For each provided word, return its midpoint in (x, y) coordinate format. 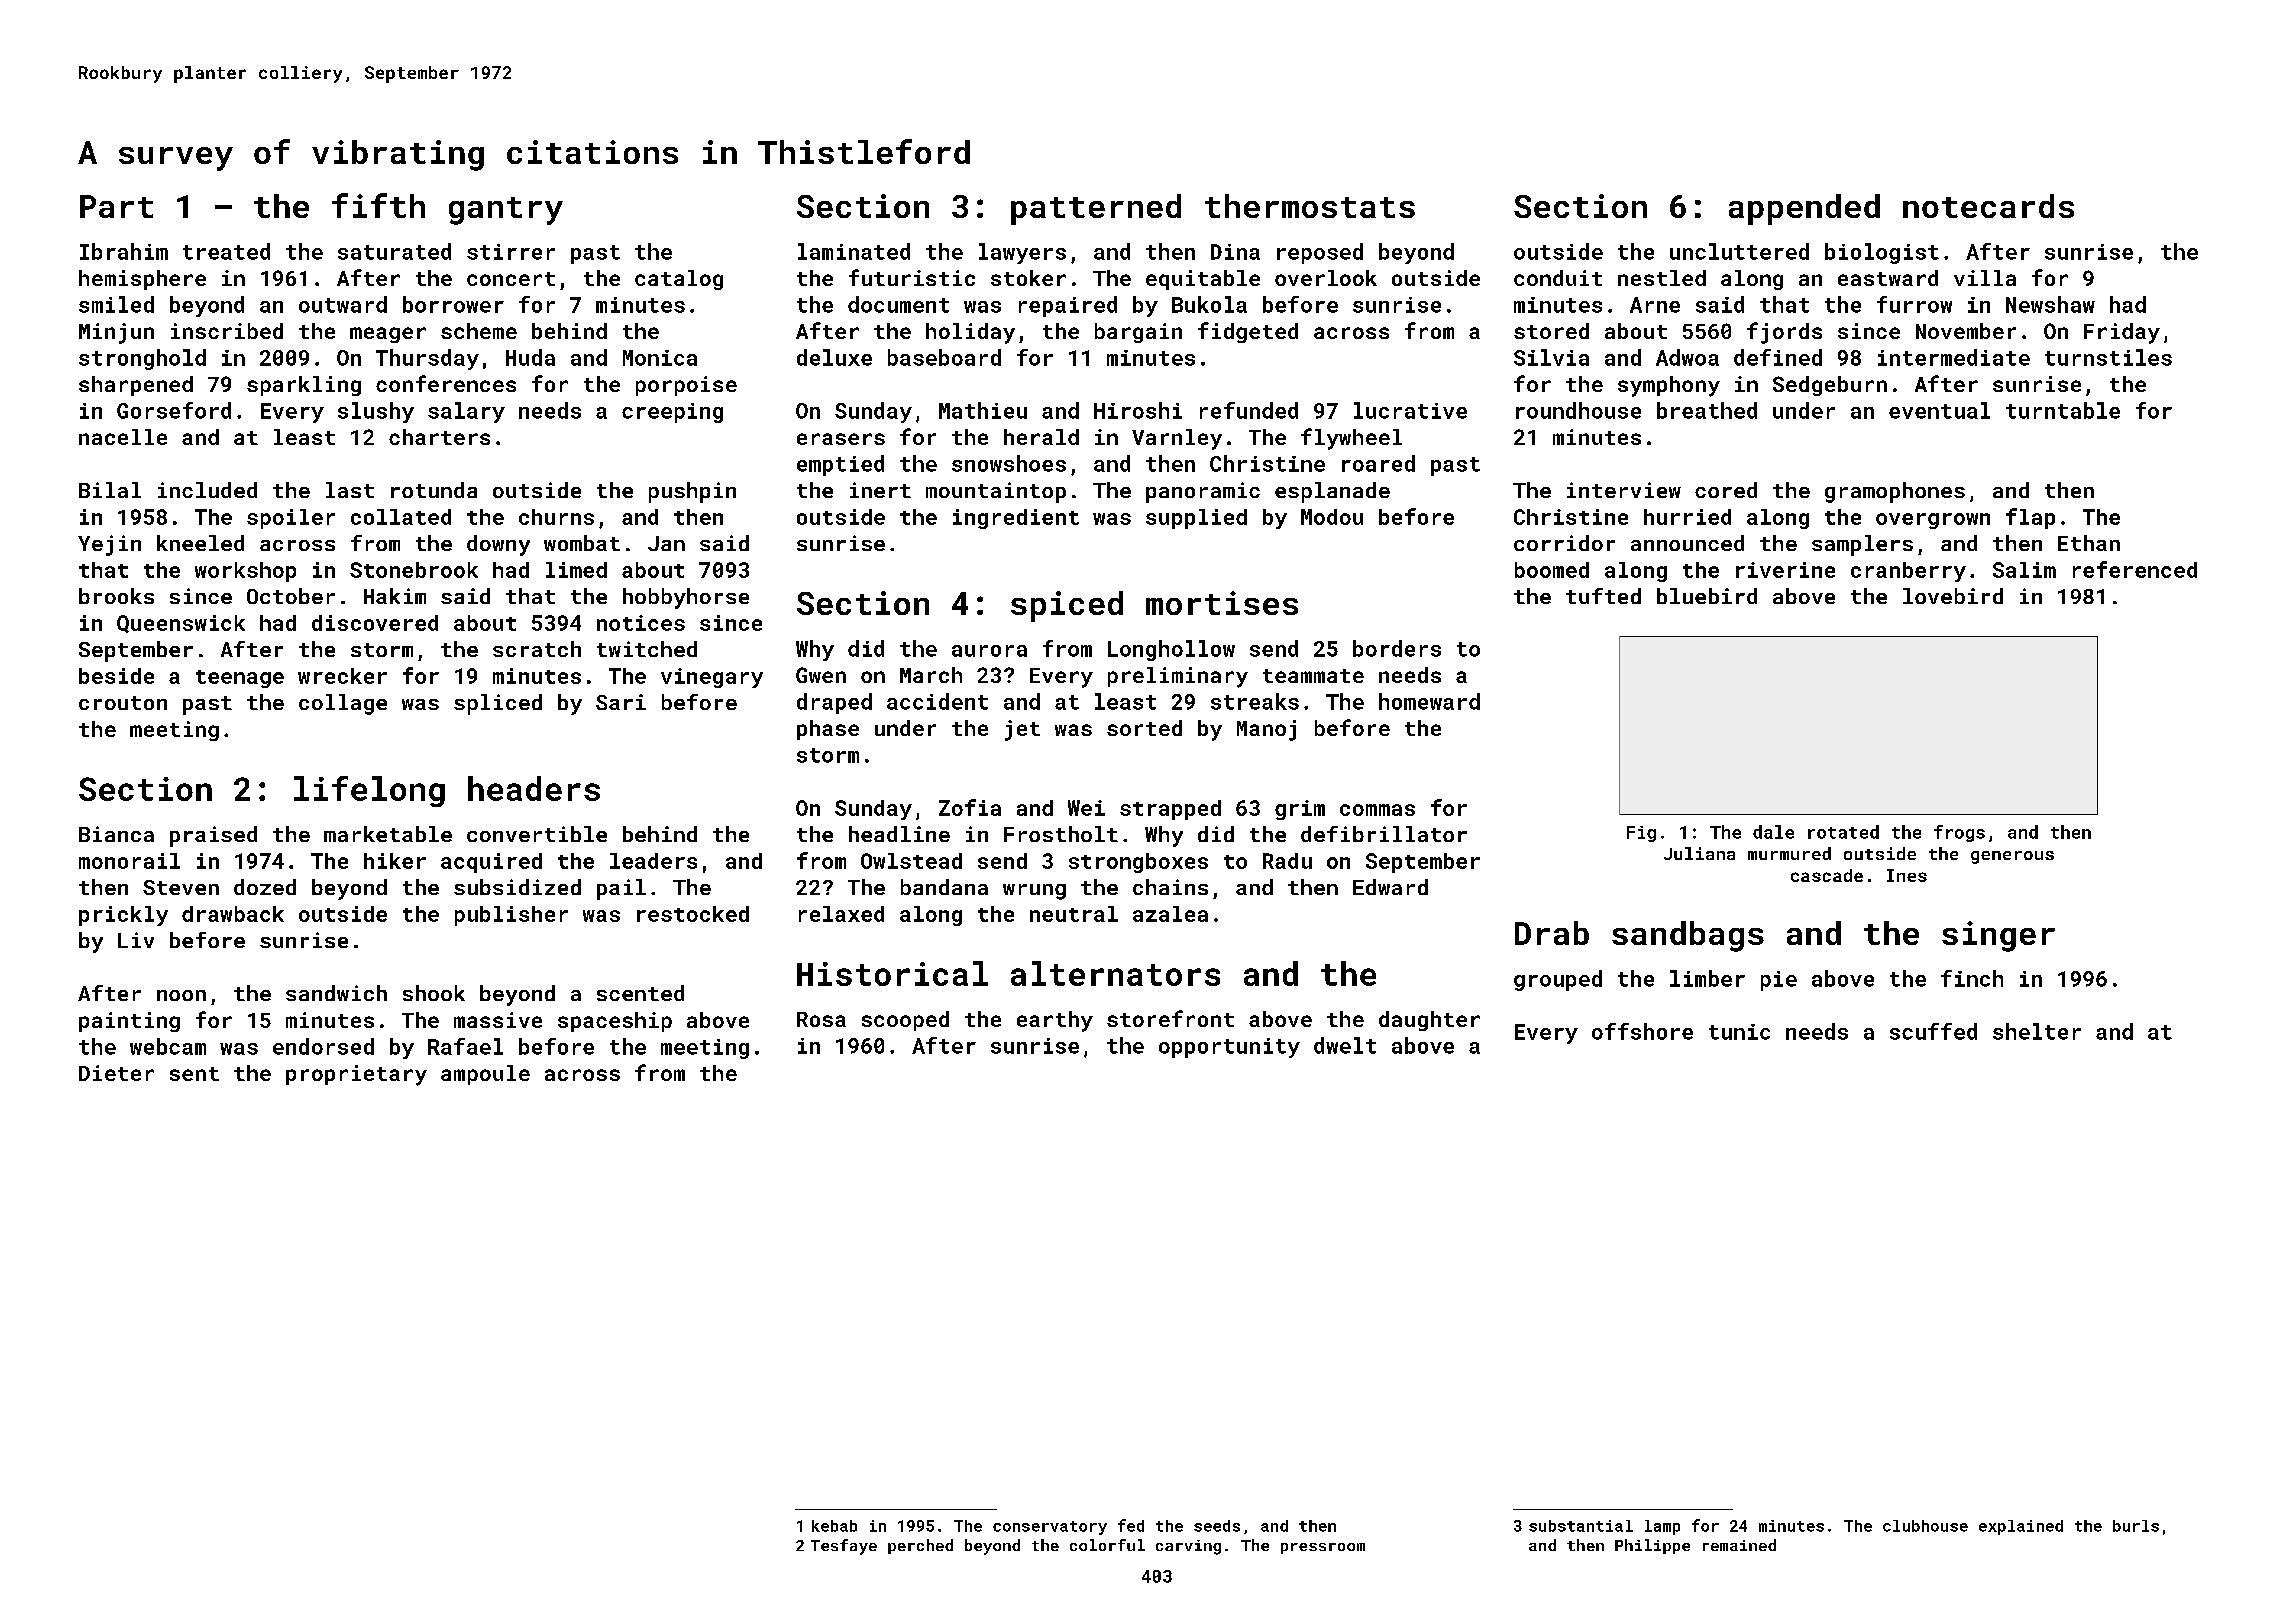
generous (2012, 857)
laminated (854, 251)
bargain (1138, 333)
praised (213, 836)
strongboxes (1138, 863)
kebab (834, 1526)
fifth (378, 205)
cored (1726, 490)
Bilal (110, 490)
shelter (2037, 1031)
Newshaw (2050, 304)
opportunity (1229, 1048)
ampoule (485, 1075)
